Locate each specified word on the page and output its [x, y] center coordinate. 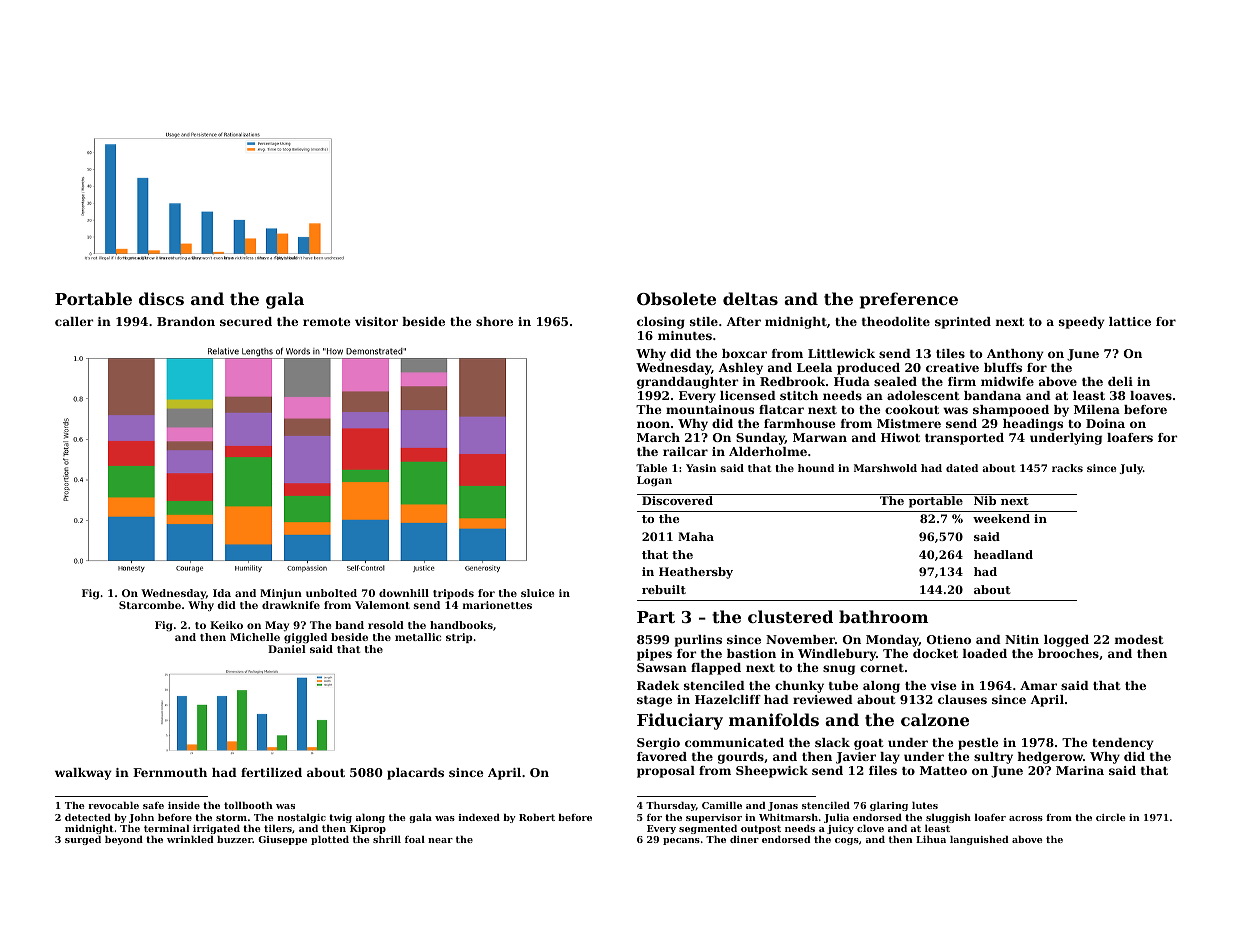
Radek [658, 685]
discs [161, 298]
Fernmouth [170, 772]
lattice [1130, 321]
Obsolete [676, 298]
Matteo [943, 770]
